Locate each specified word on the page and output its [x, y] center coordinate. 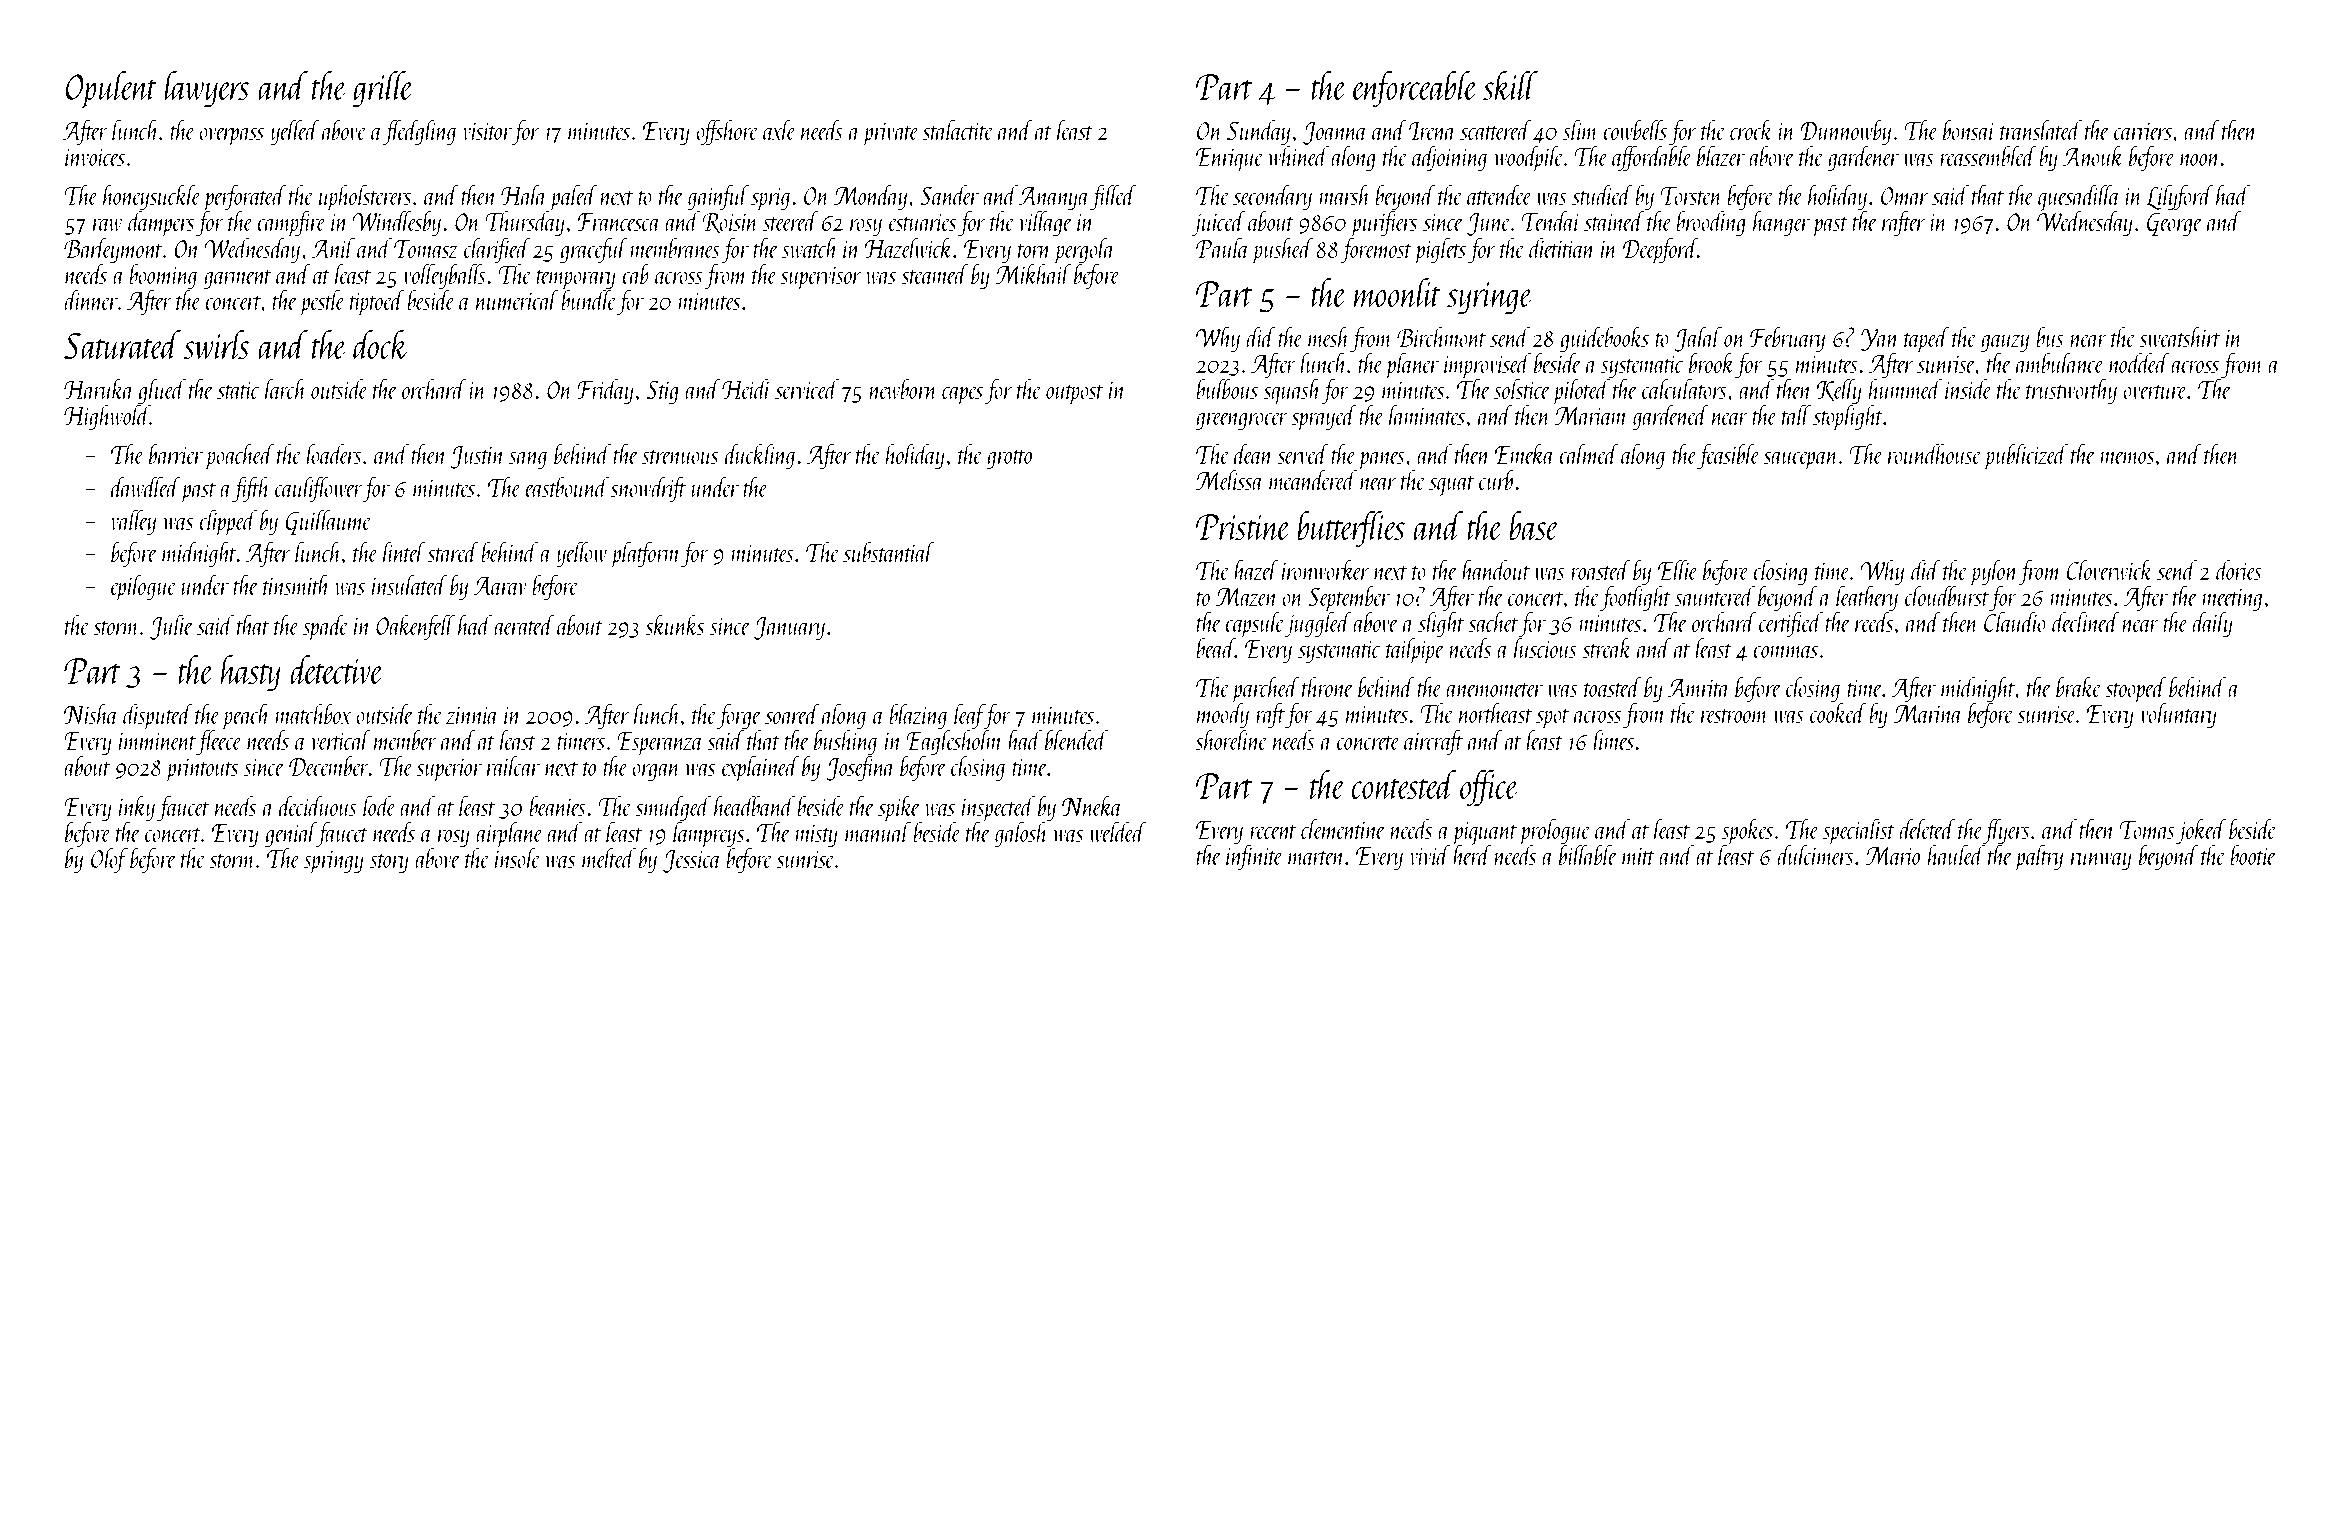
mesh [1329, 336]
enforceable [1415, 89]
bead [1216, 647]
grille [383, 89]
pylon [1994, 572]
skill [1510, 86]
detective [337, 670]
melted [609, 857]
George [2174, 224]
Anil [333, 247]
